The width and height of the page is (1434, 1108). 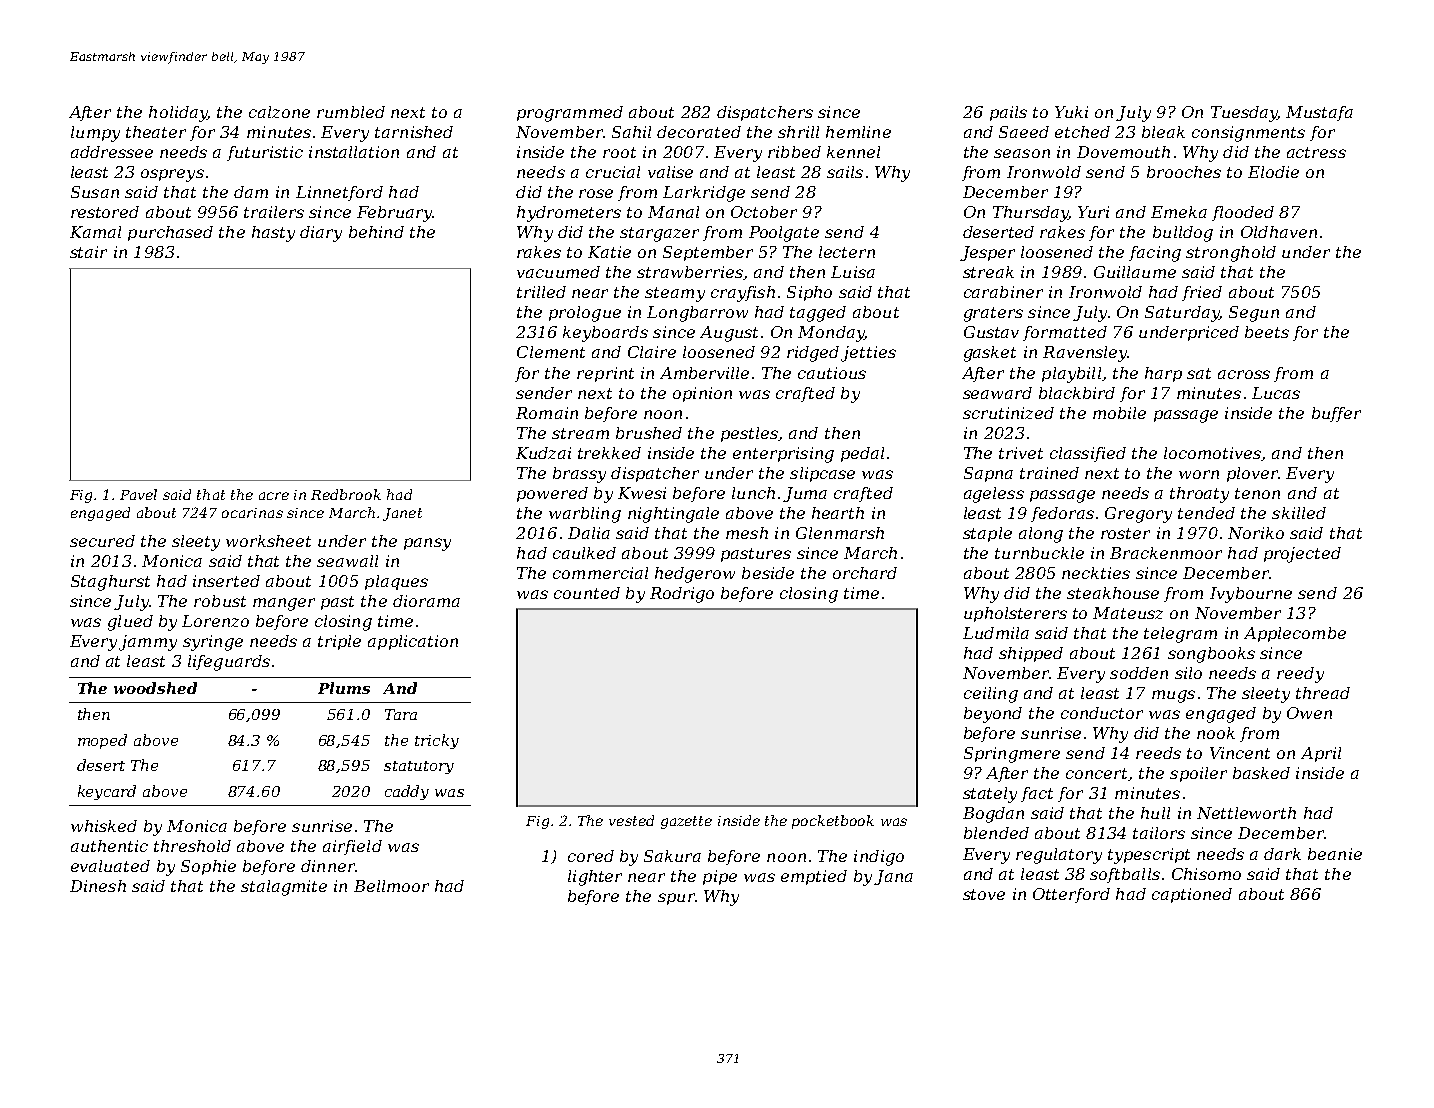 I want to click on decorated, so click(x=699, y=132).
